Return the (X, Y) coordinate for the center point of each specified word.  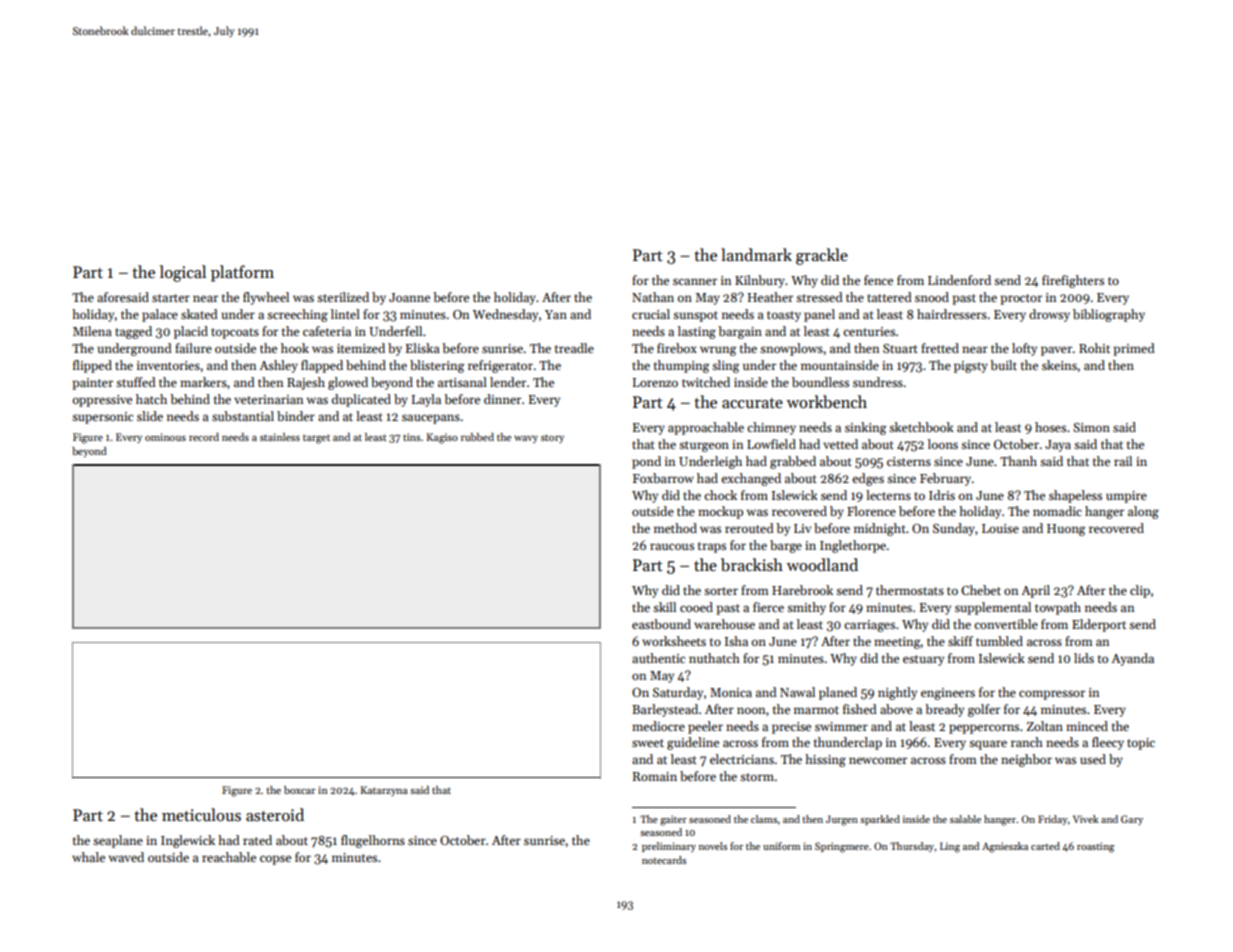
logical (183, 273)
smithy (806, 608)
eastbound (661, 624)
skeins (1059, 365)
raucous (672, 546)
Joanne (409, 297)
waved (126, 857)
